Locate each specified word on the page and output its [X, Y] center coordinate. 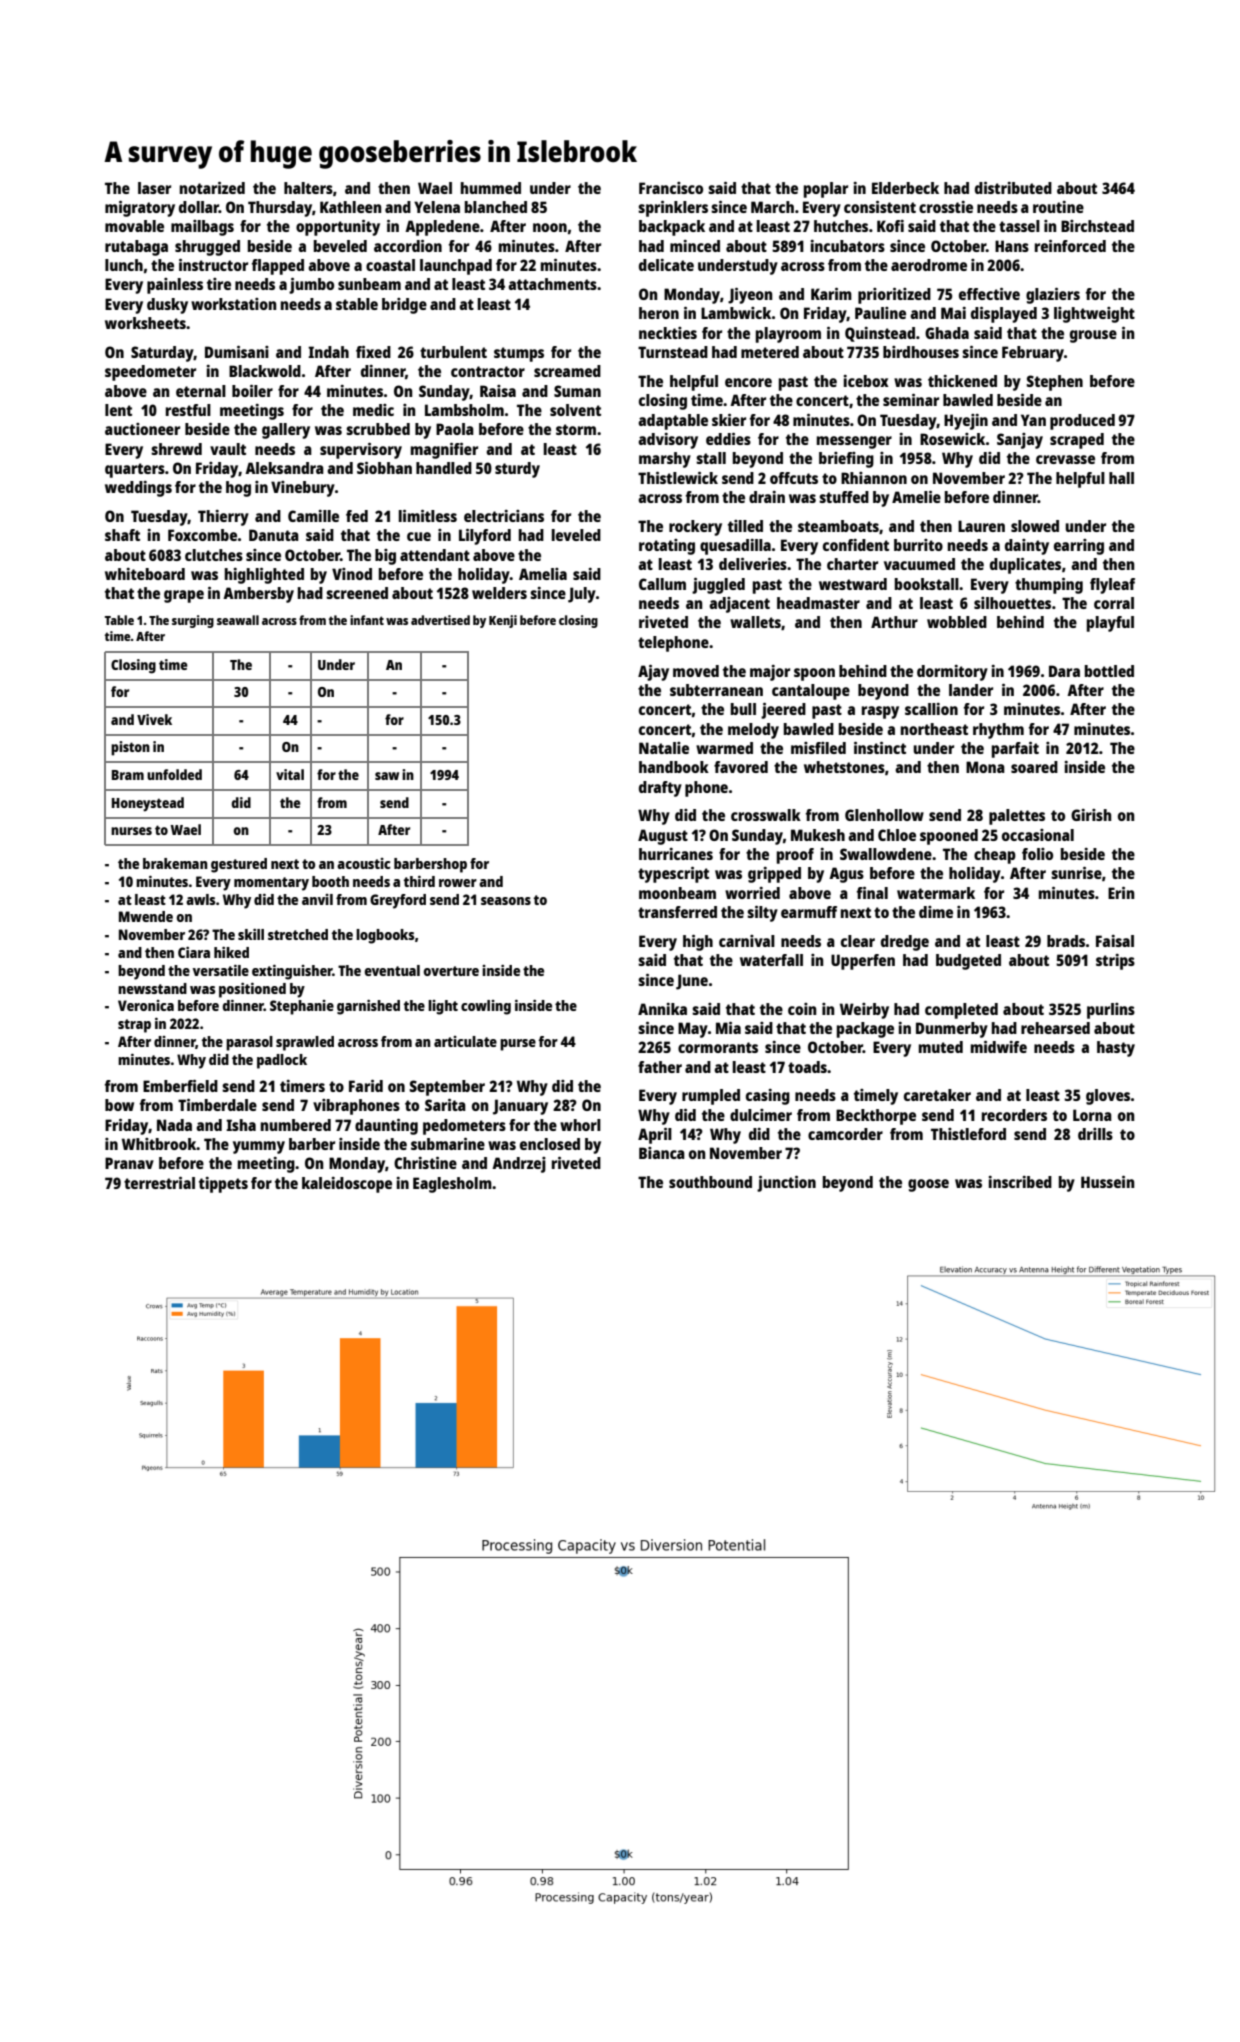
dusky [167, 306]
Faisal [1115, 941]
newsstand [152, 988]
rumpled [711, 1097]
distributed [1013, 188]
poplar [826, 190]
